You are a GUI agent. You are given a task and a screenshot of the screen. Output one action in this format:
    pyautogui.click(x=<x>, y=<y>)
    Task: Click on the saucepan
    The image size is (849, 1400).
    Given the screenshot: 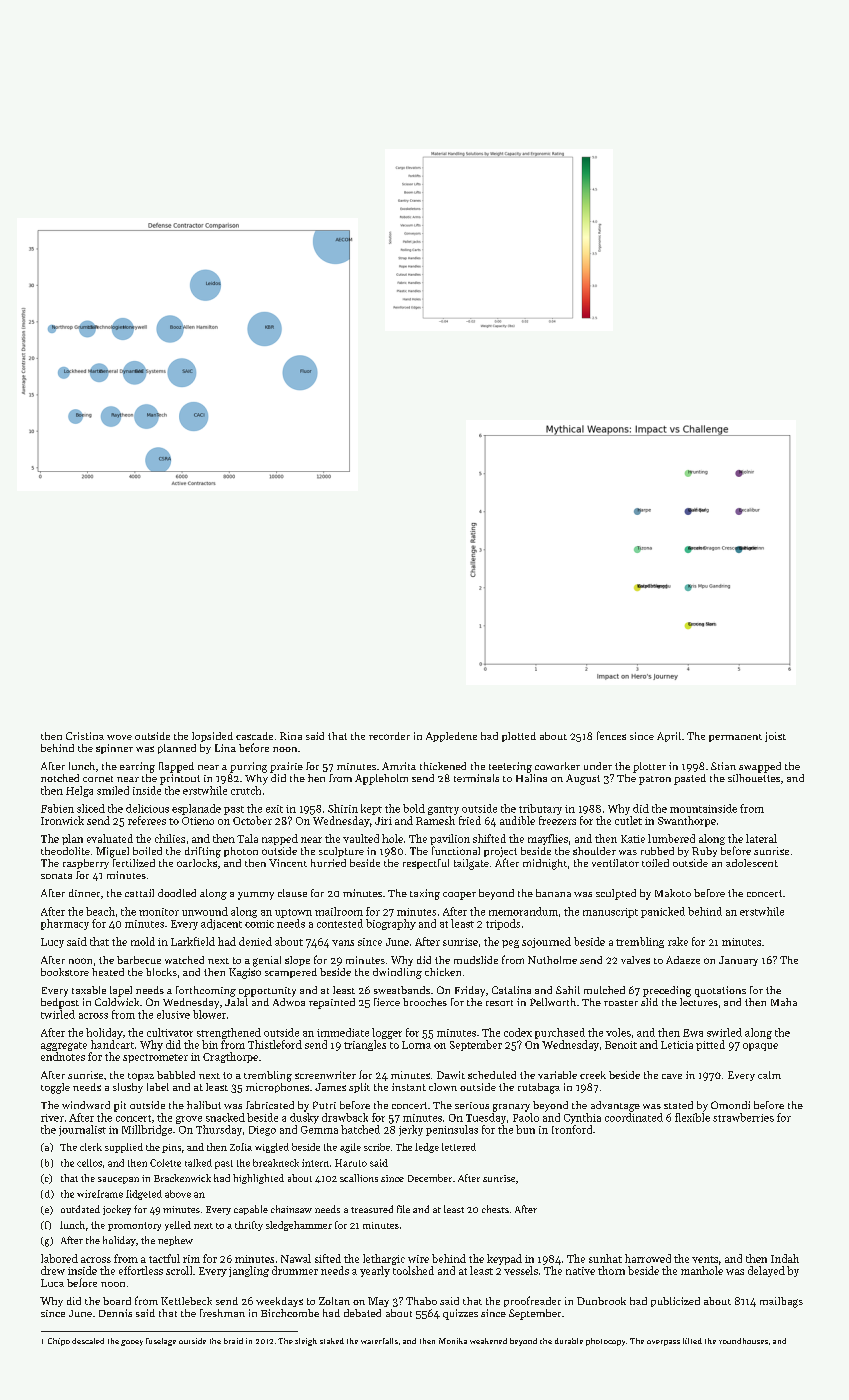 What is the action you would take?
    pyautogui.click(x=118, y=1180)
